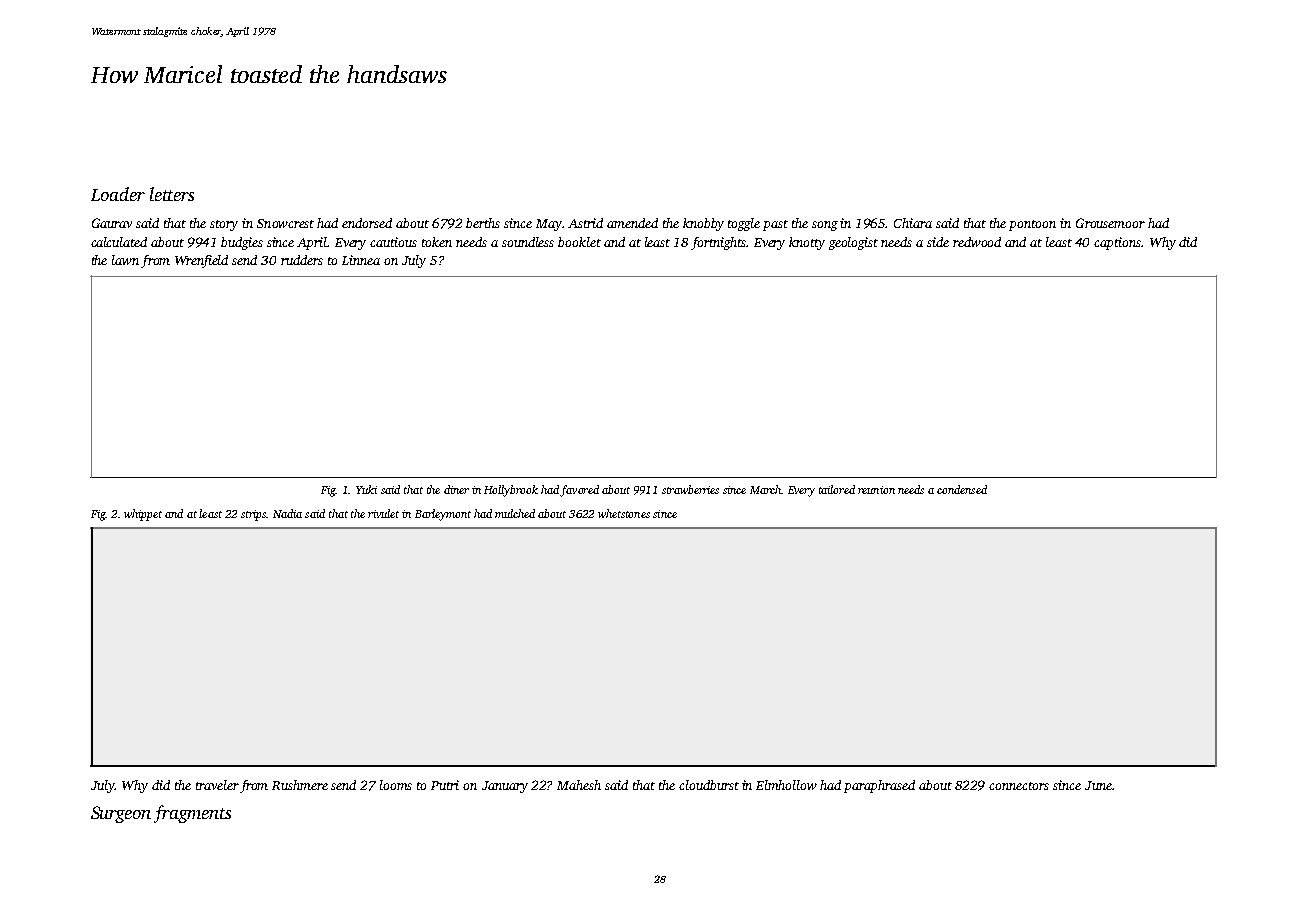 The height and width of the document is (924, 1308). I want to click on amended, so click(632, 223).
